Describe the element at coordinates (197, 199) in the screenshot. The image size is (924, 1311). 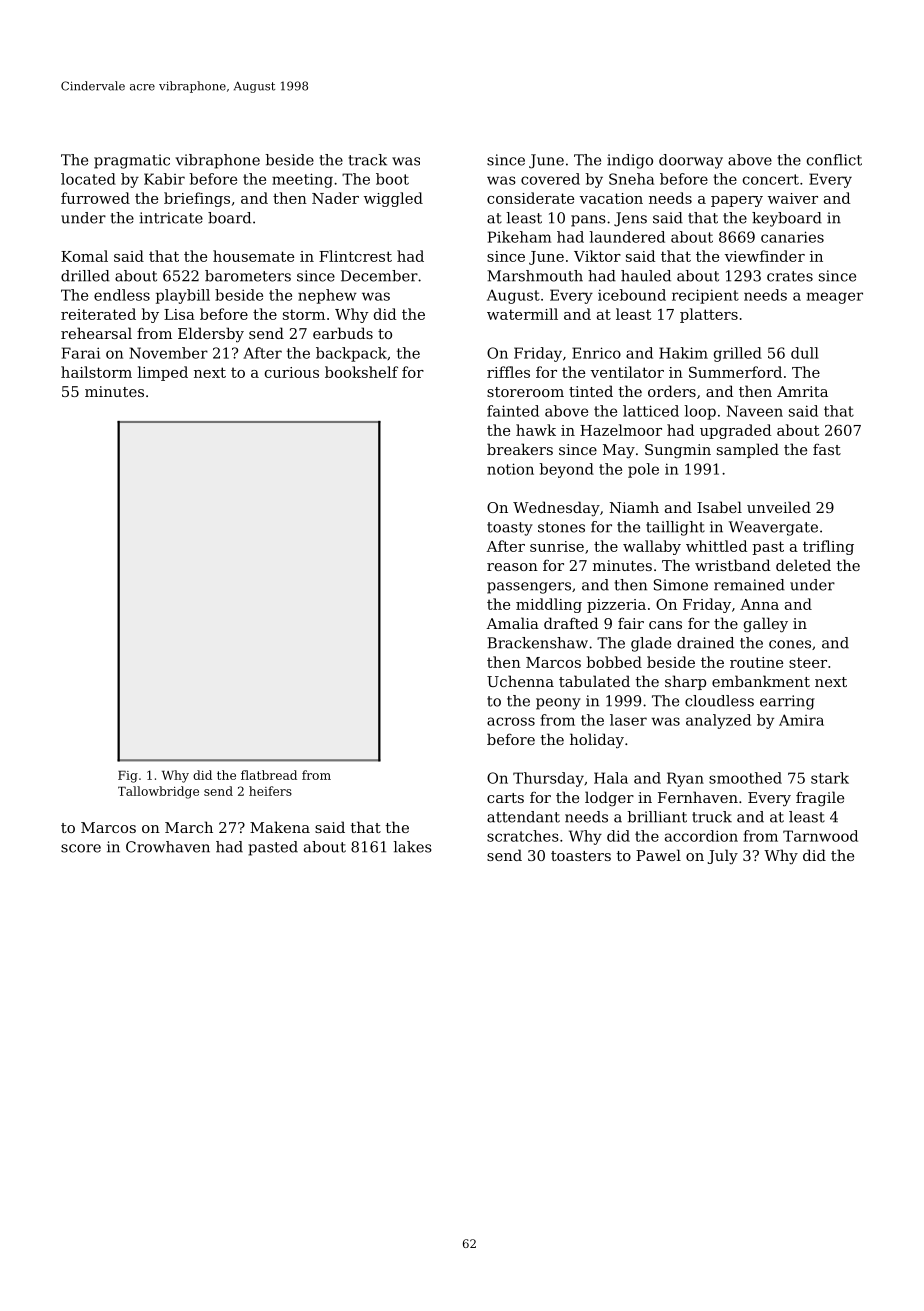
I see `briefings` at that location.
